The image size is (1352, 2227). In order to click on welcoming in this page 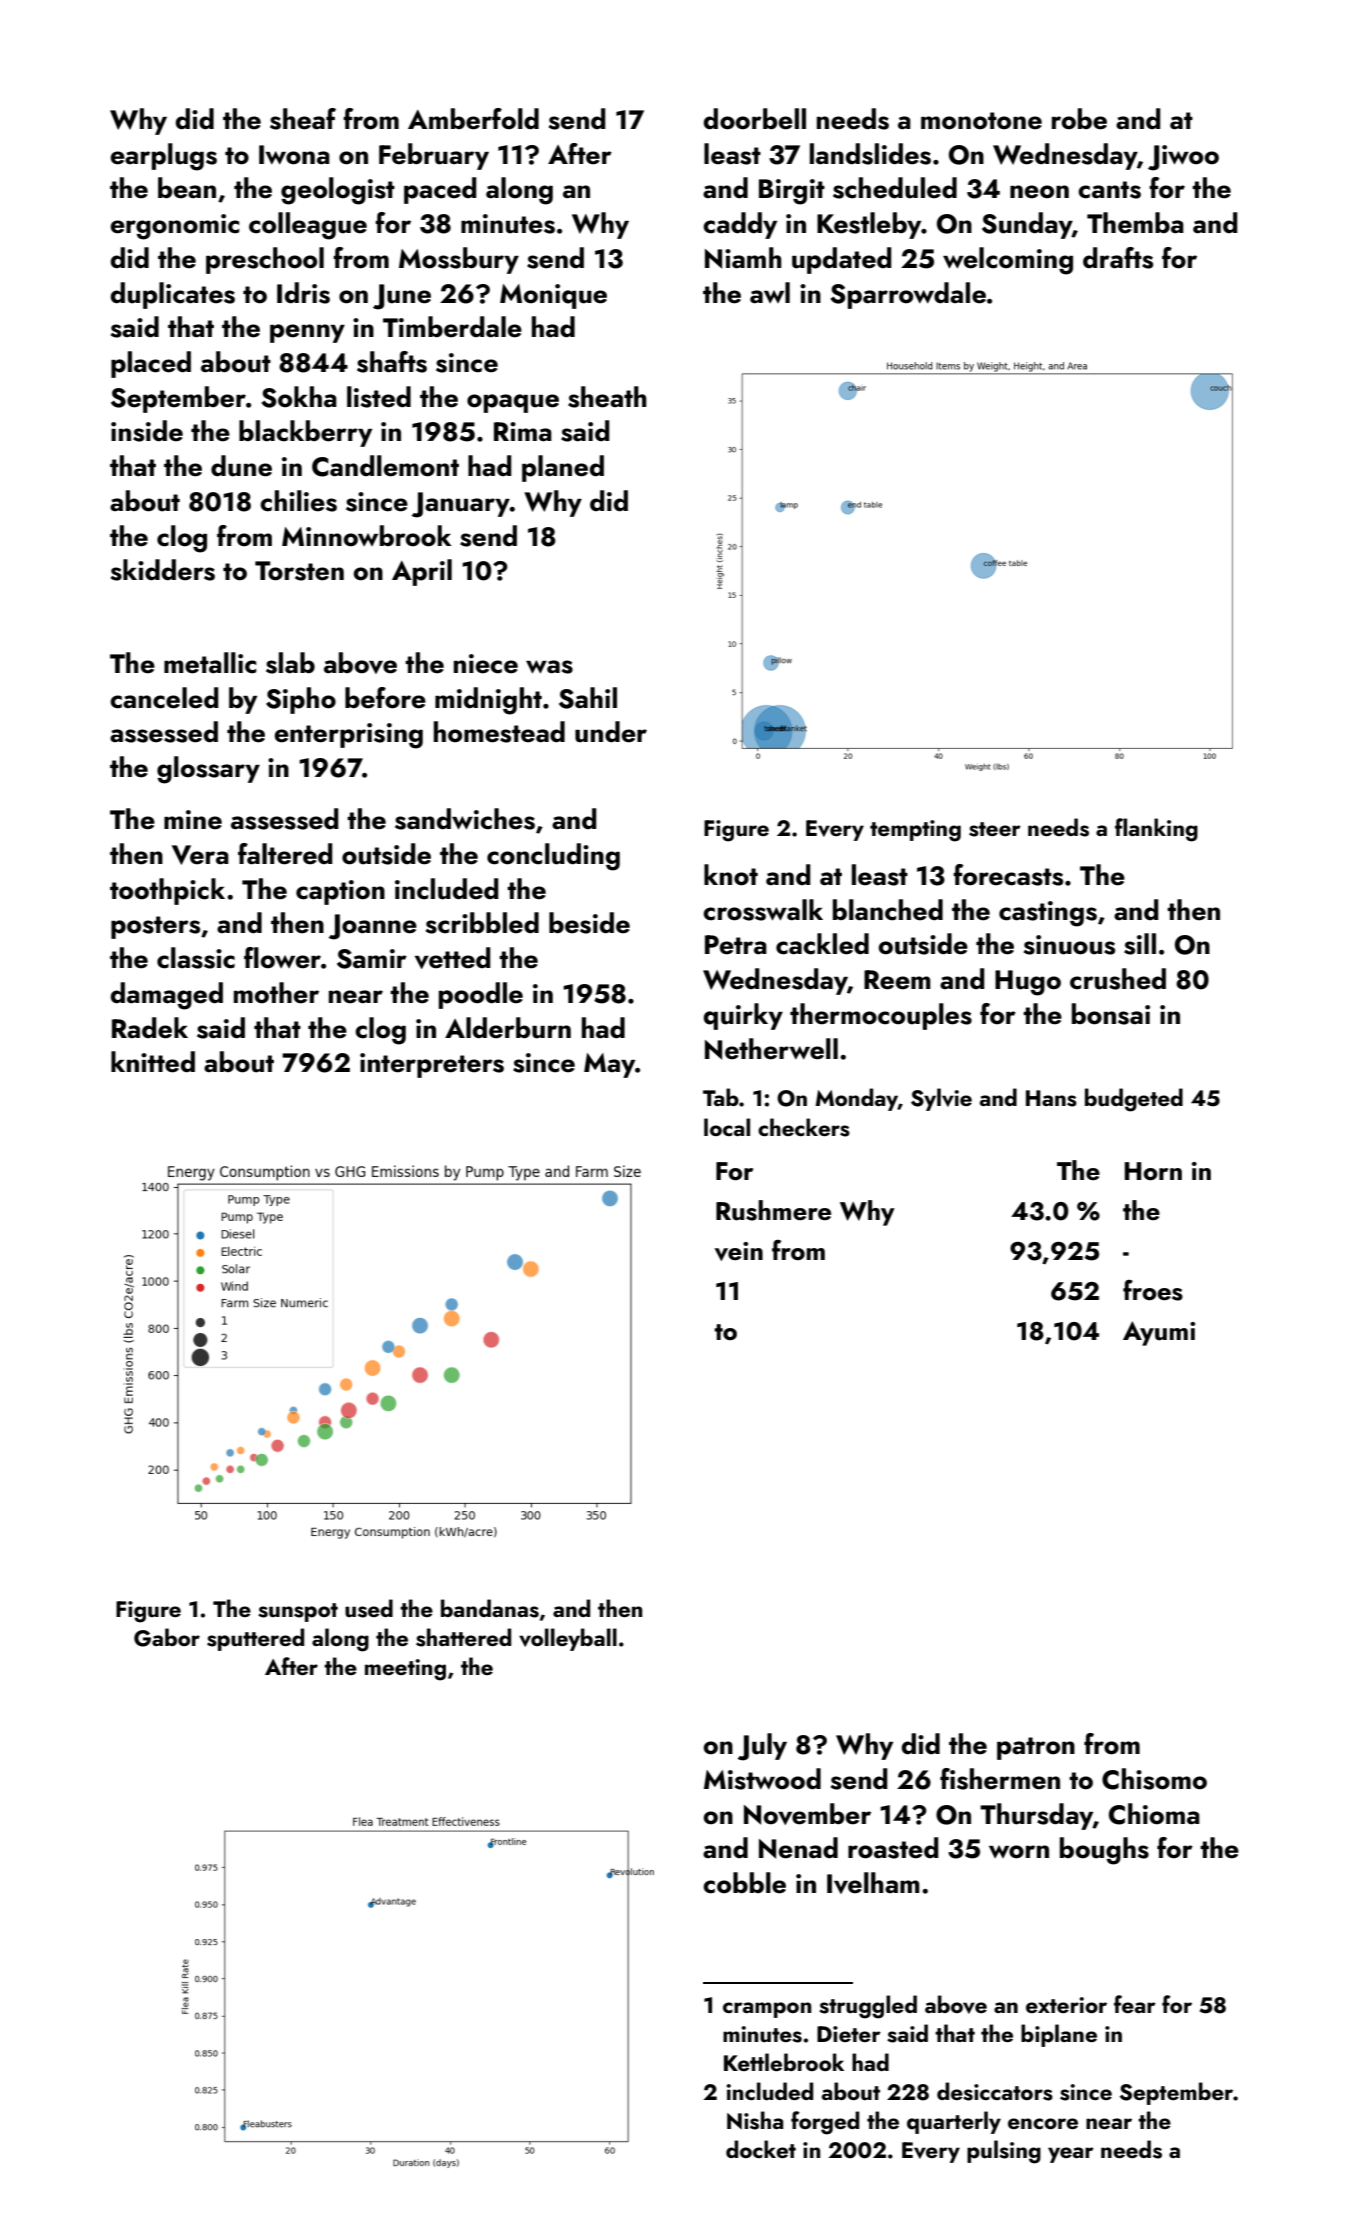, I will do `click(1008, 261)`.
